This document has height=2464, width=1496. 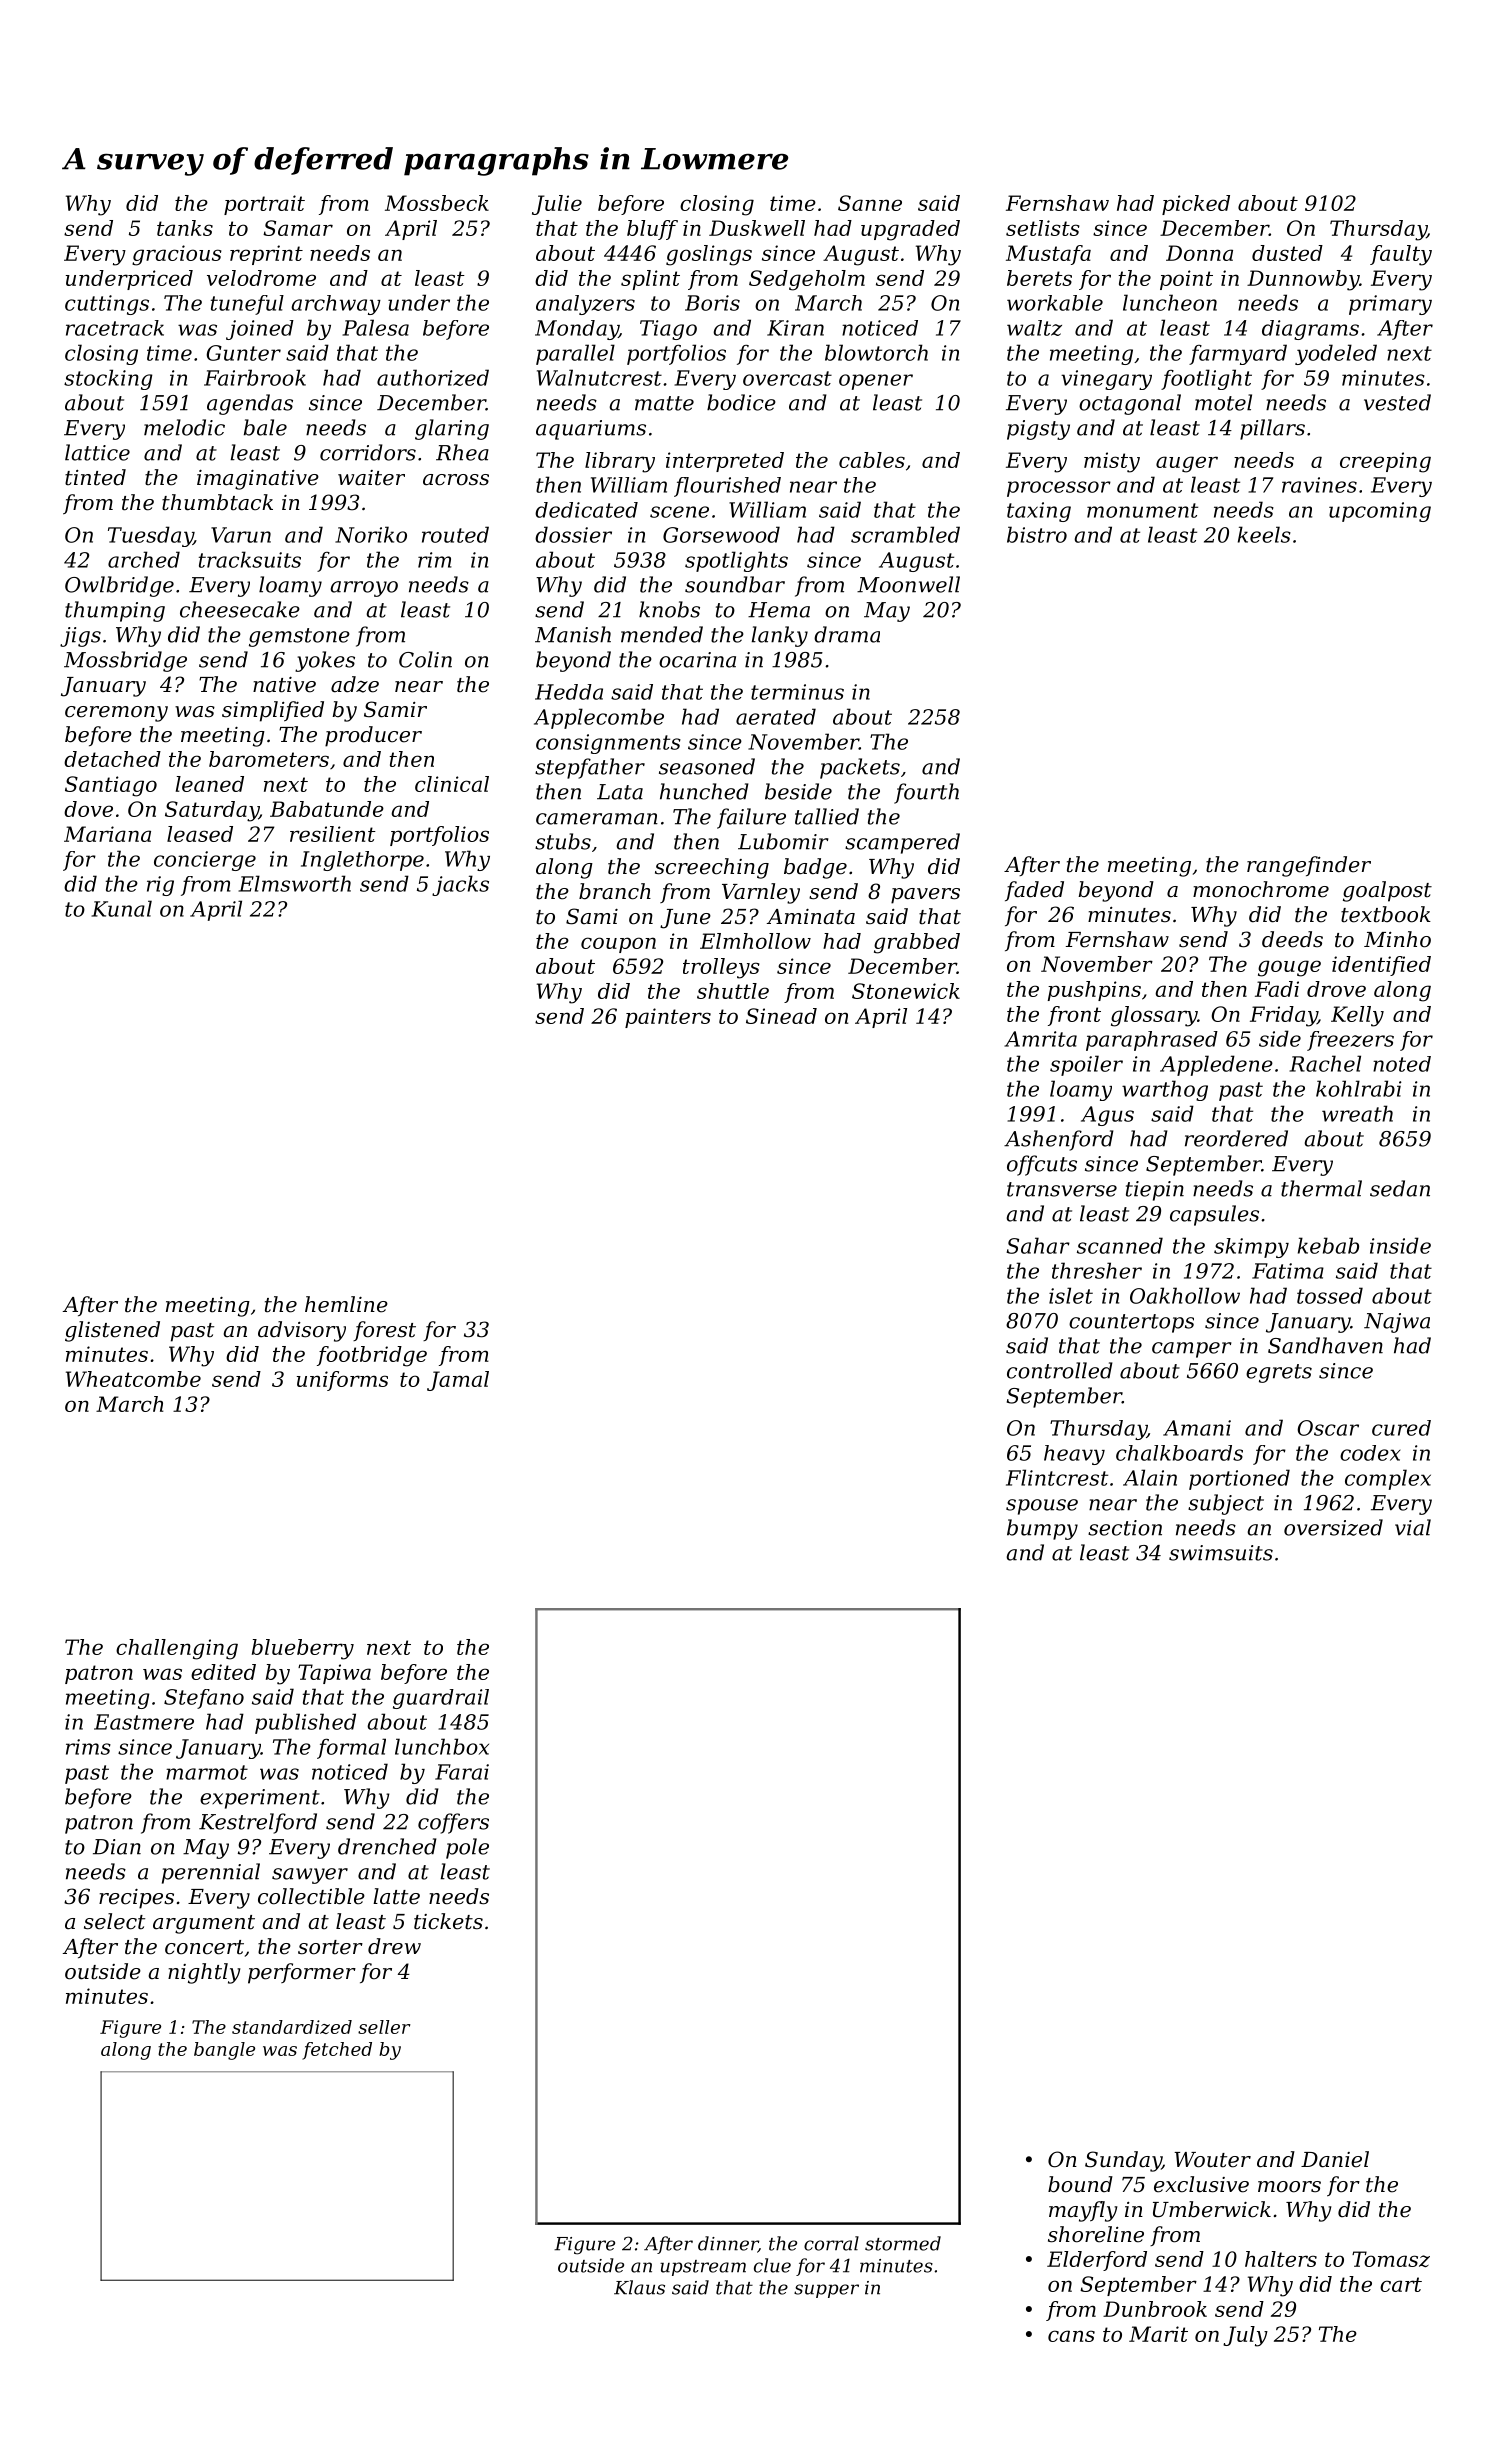 What do you see at coordinates (452, 784) in the document?
I see `clinical` at bounding box center [452, 784].
